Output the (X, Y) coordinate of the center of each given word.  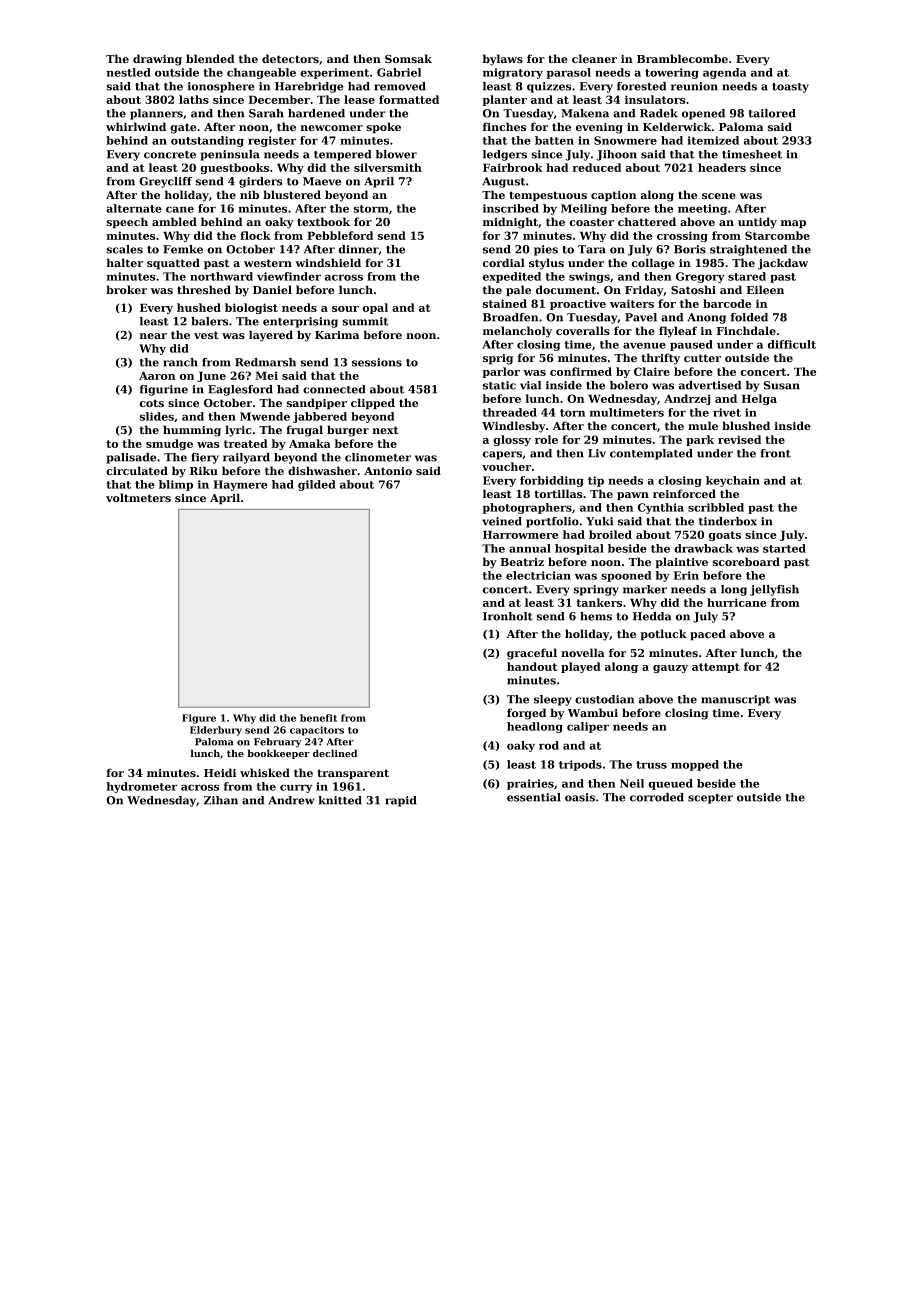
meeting (702, 209)
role (546, 439)
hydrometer (141, 787)
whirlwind (136, 126)
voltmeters (138, 497)
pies (546, 250)
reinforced (684, 493)
